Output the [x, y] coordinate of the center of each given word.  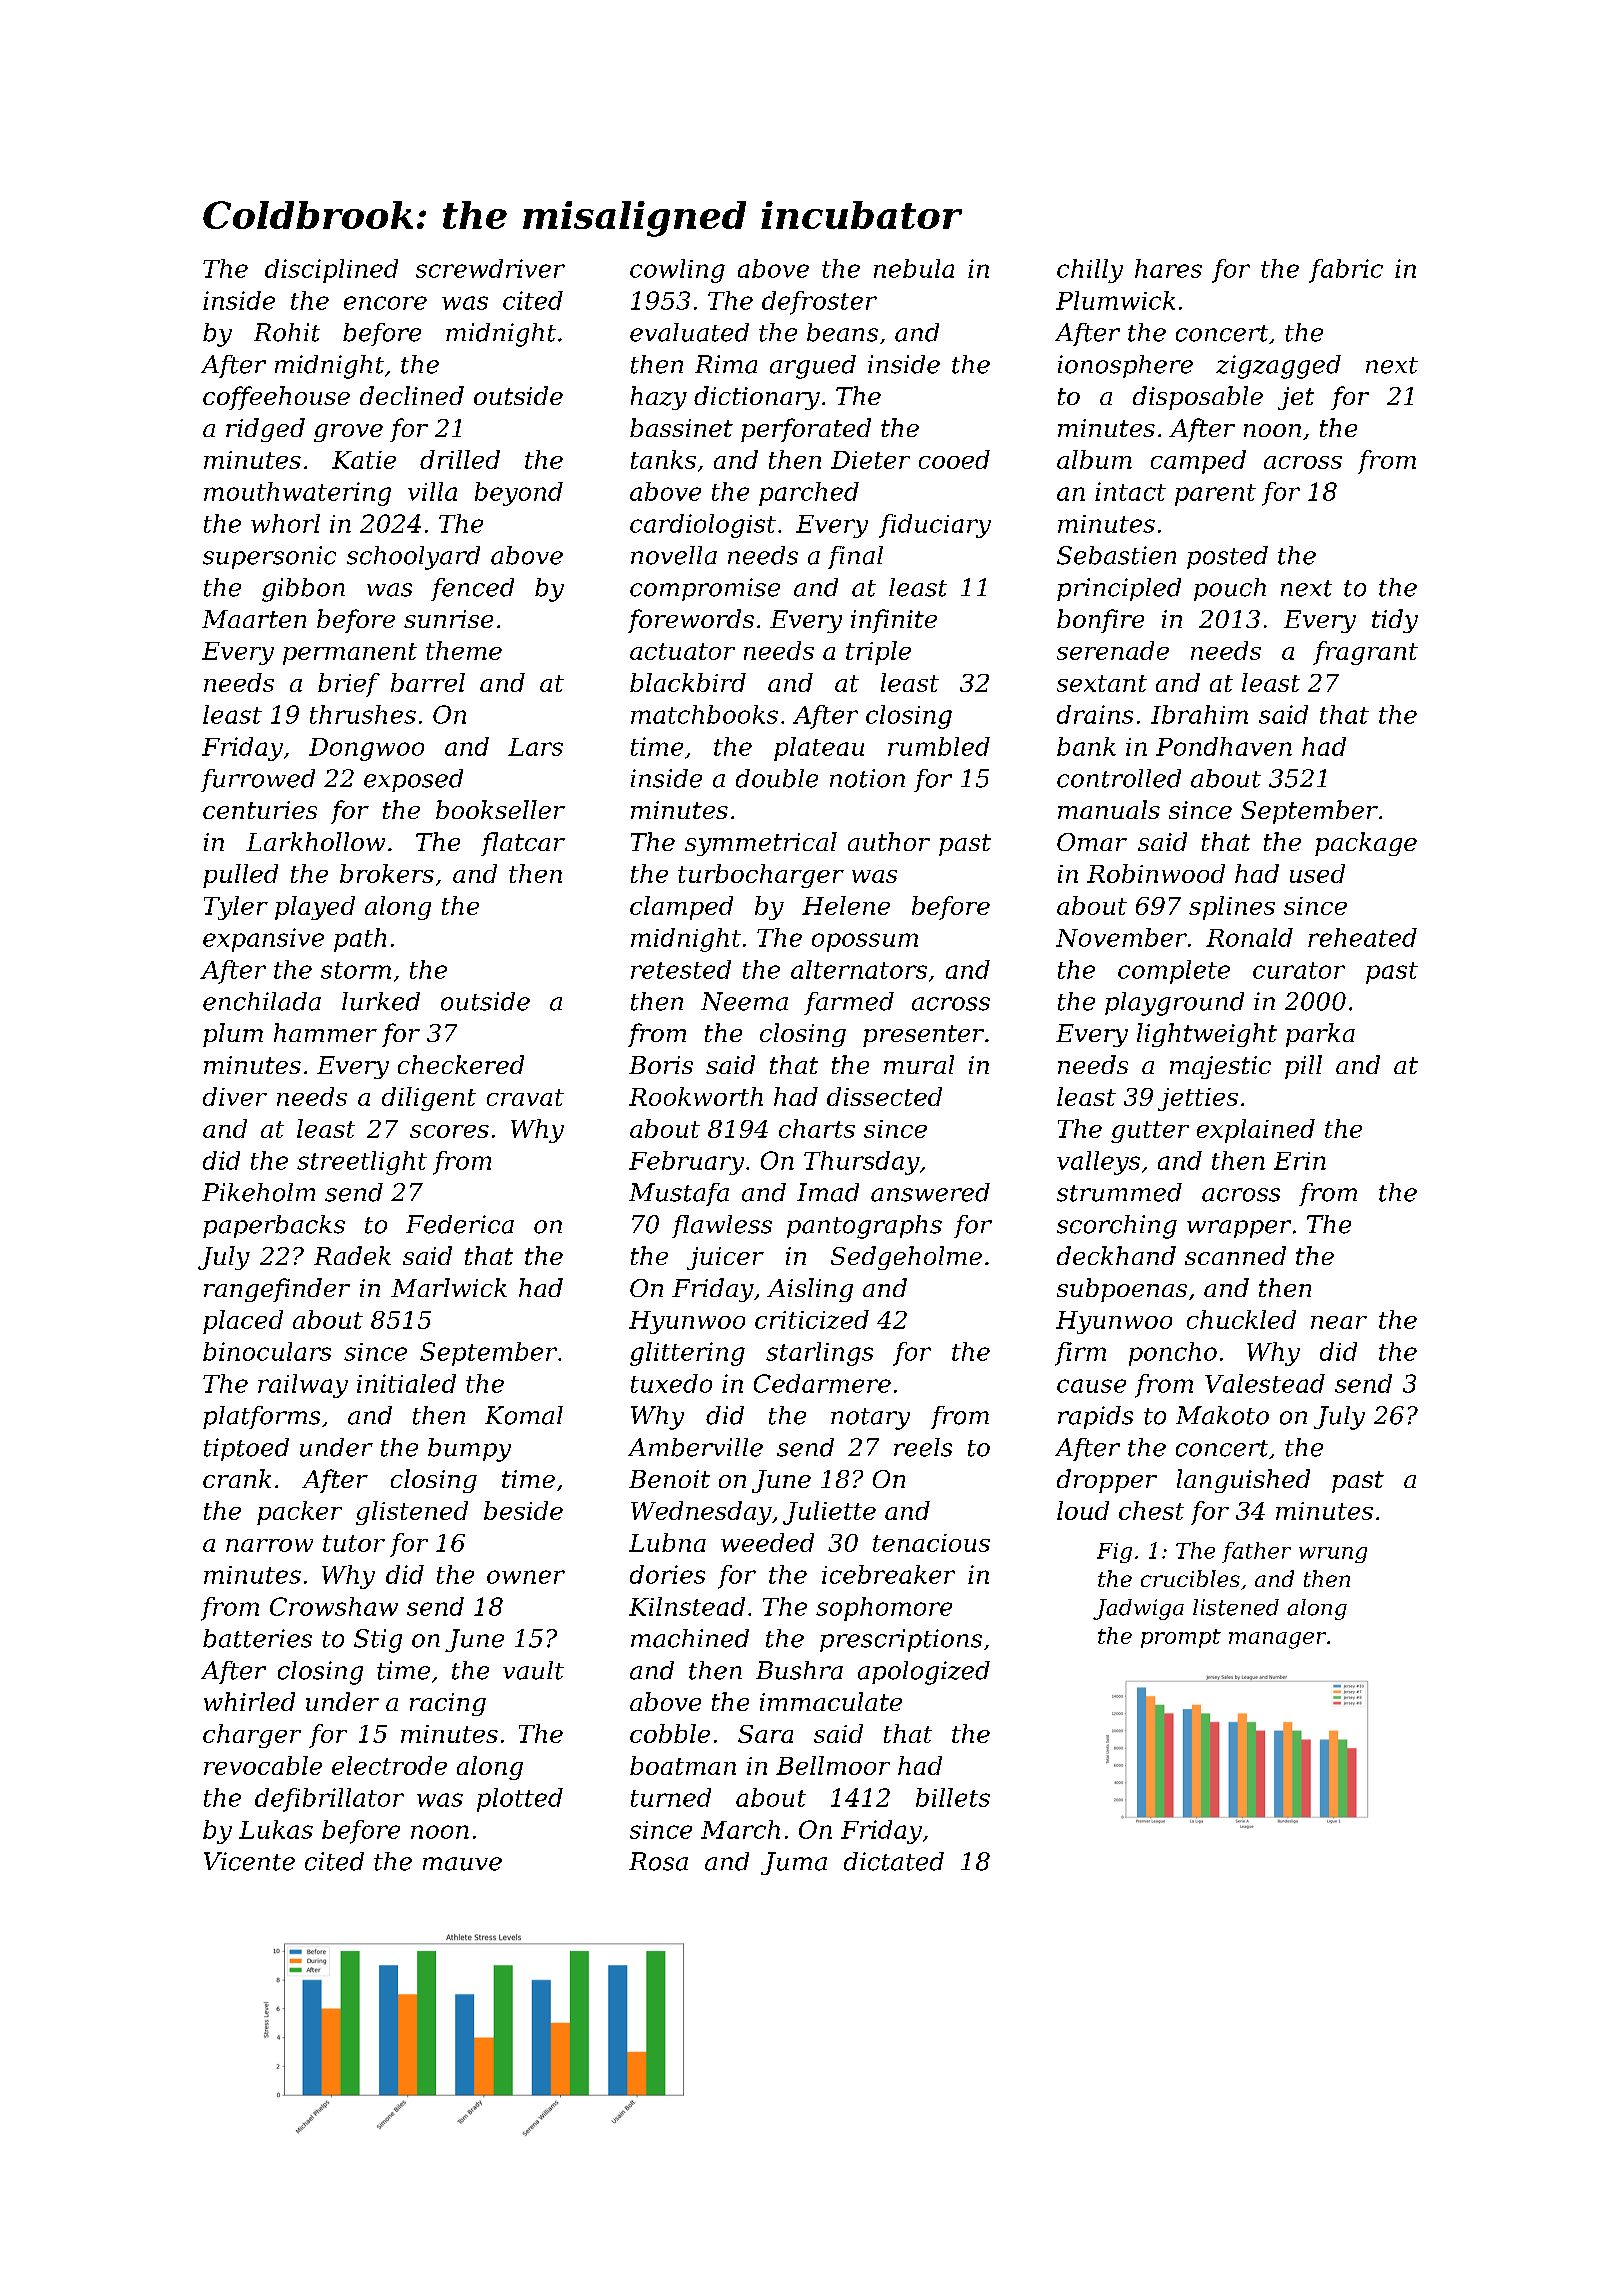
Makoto [1222, 1415]
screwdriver [490, 268]
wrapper [1239, 1229]
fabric [1346, 271]
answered [930, 1192]
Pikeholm [258, 1192]
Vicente [249, 1861]
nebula [914, 268]
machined [690, 1638]
